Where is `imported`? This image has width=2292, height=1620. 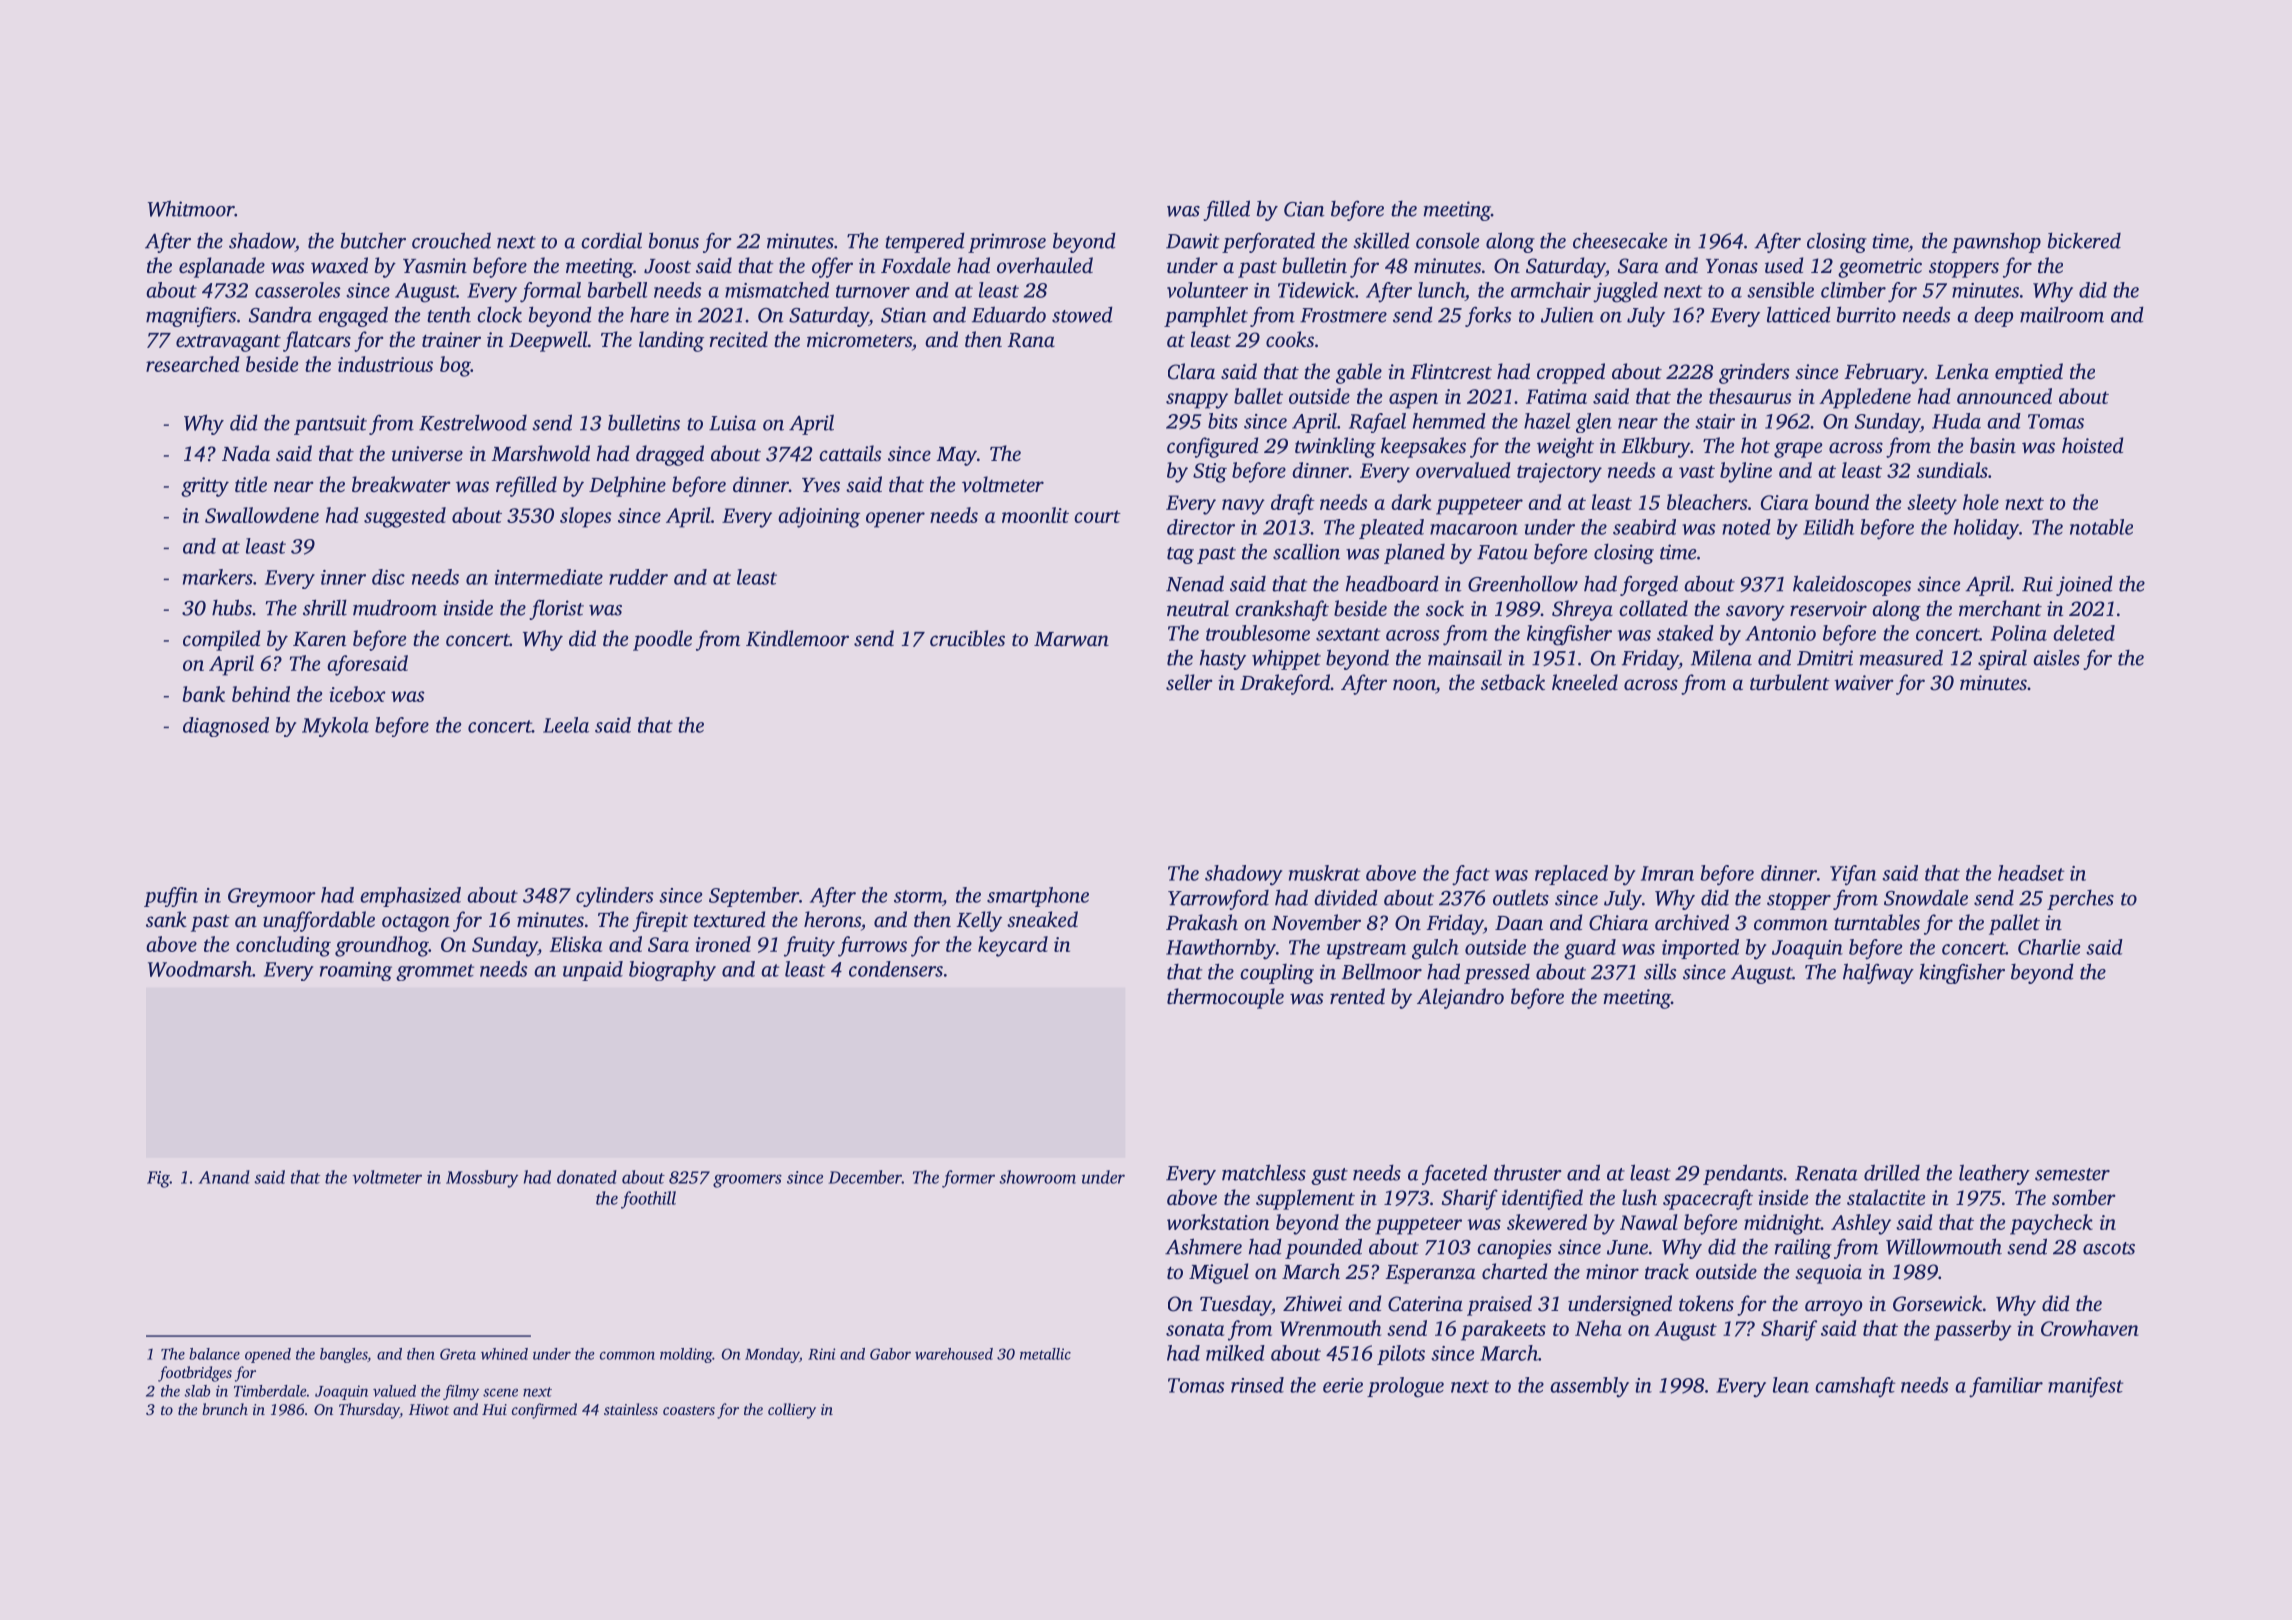
imported is located at coordinates (1700, 949).
